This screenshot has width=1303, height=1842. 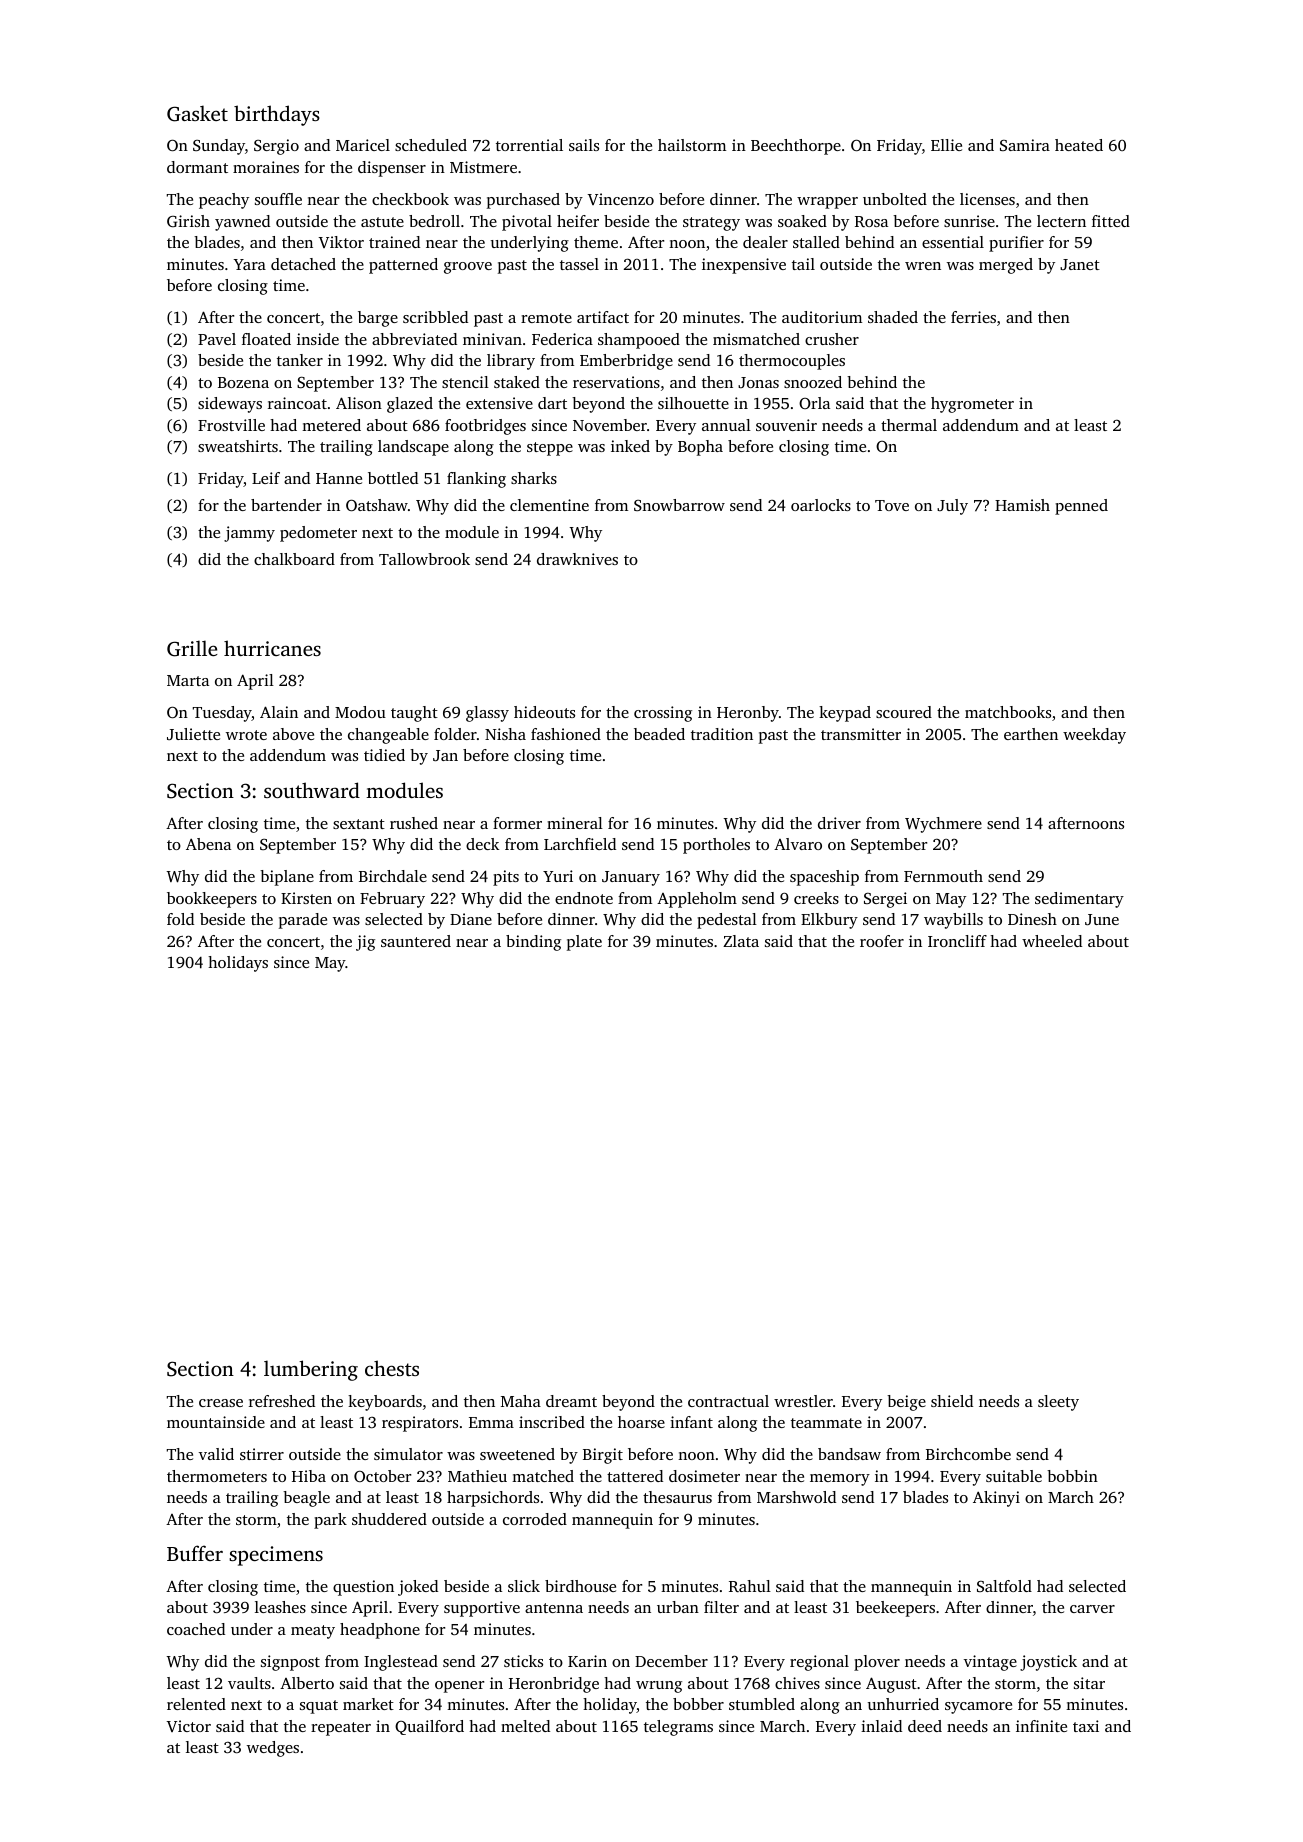 What do you see at coordinates (311, 1370) in the screenshot?
I see `lumbering` at bounding box center [311, 1370].
